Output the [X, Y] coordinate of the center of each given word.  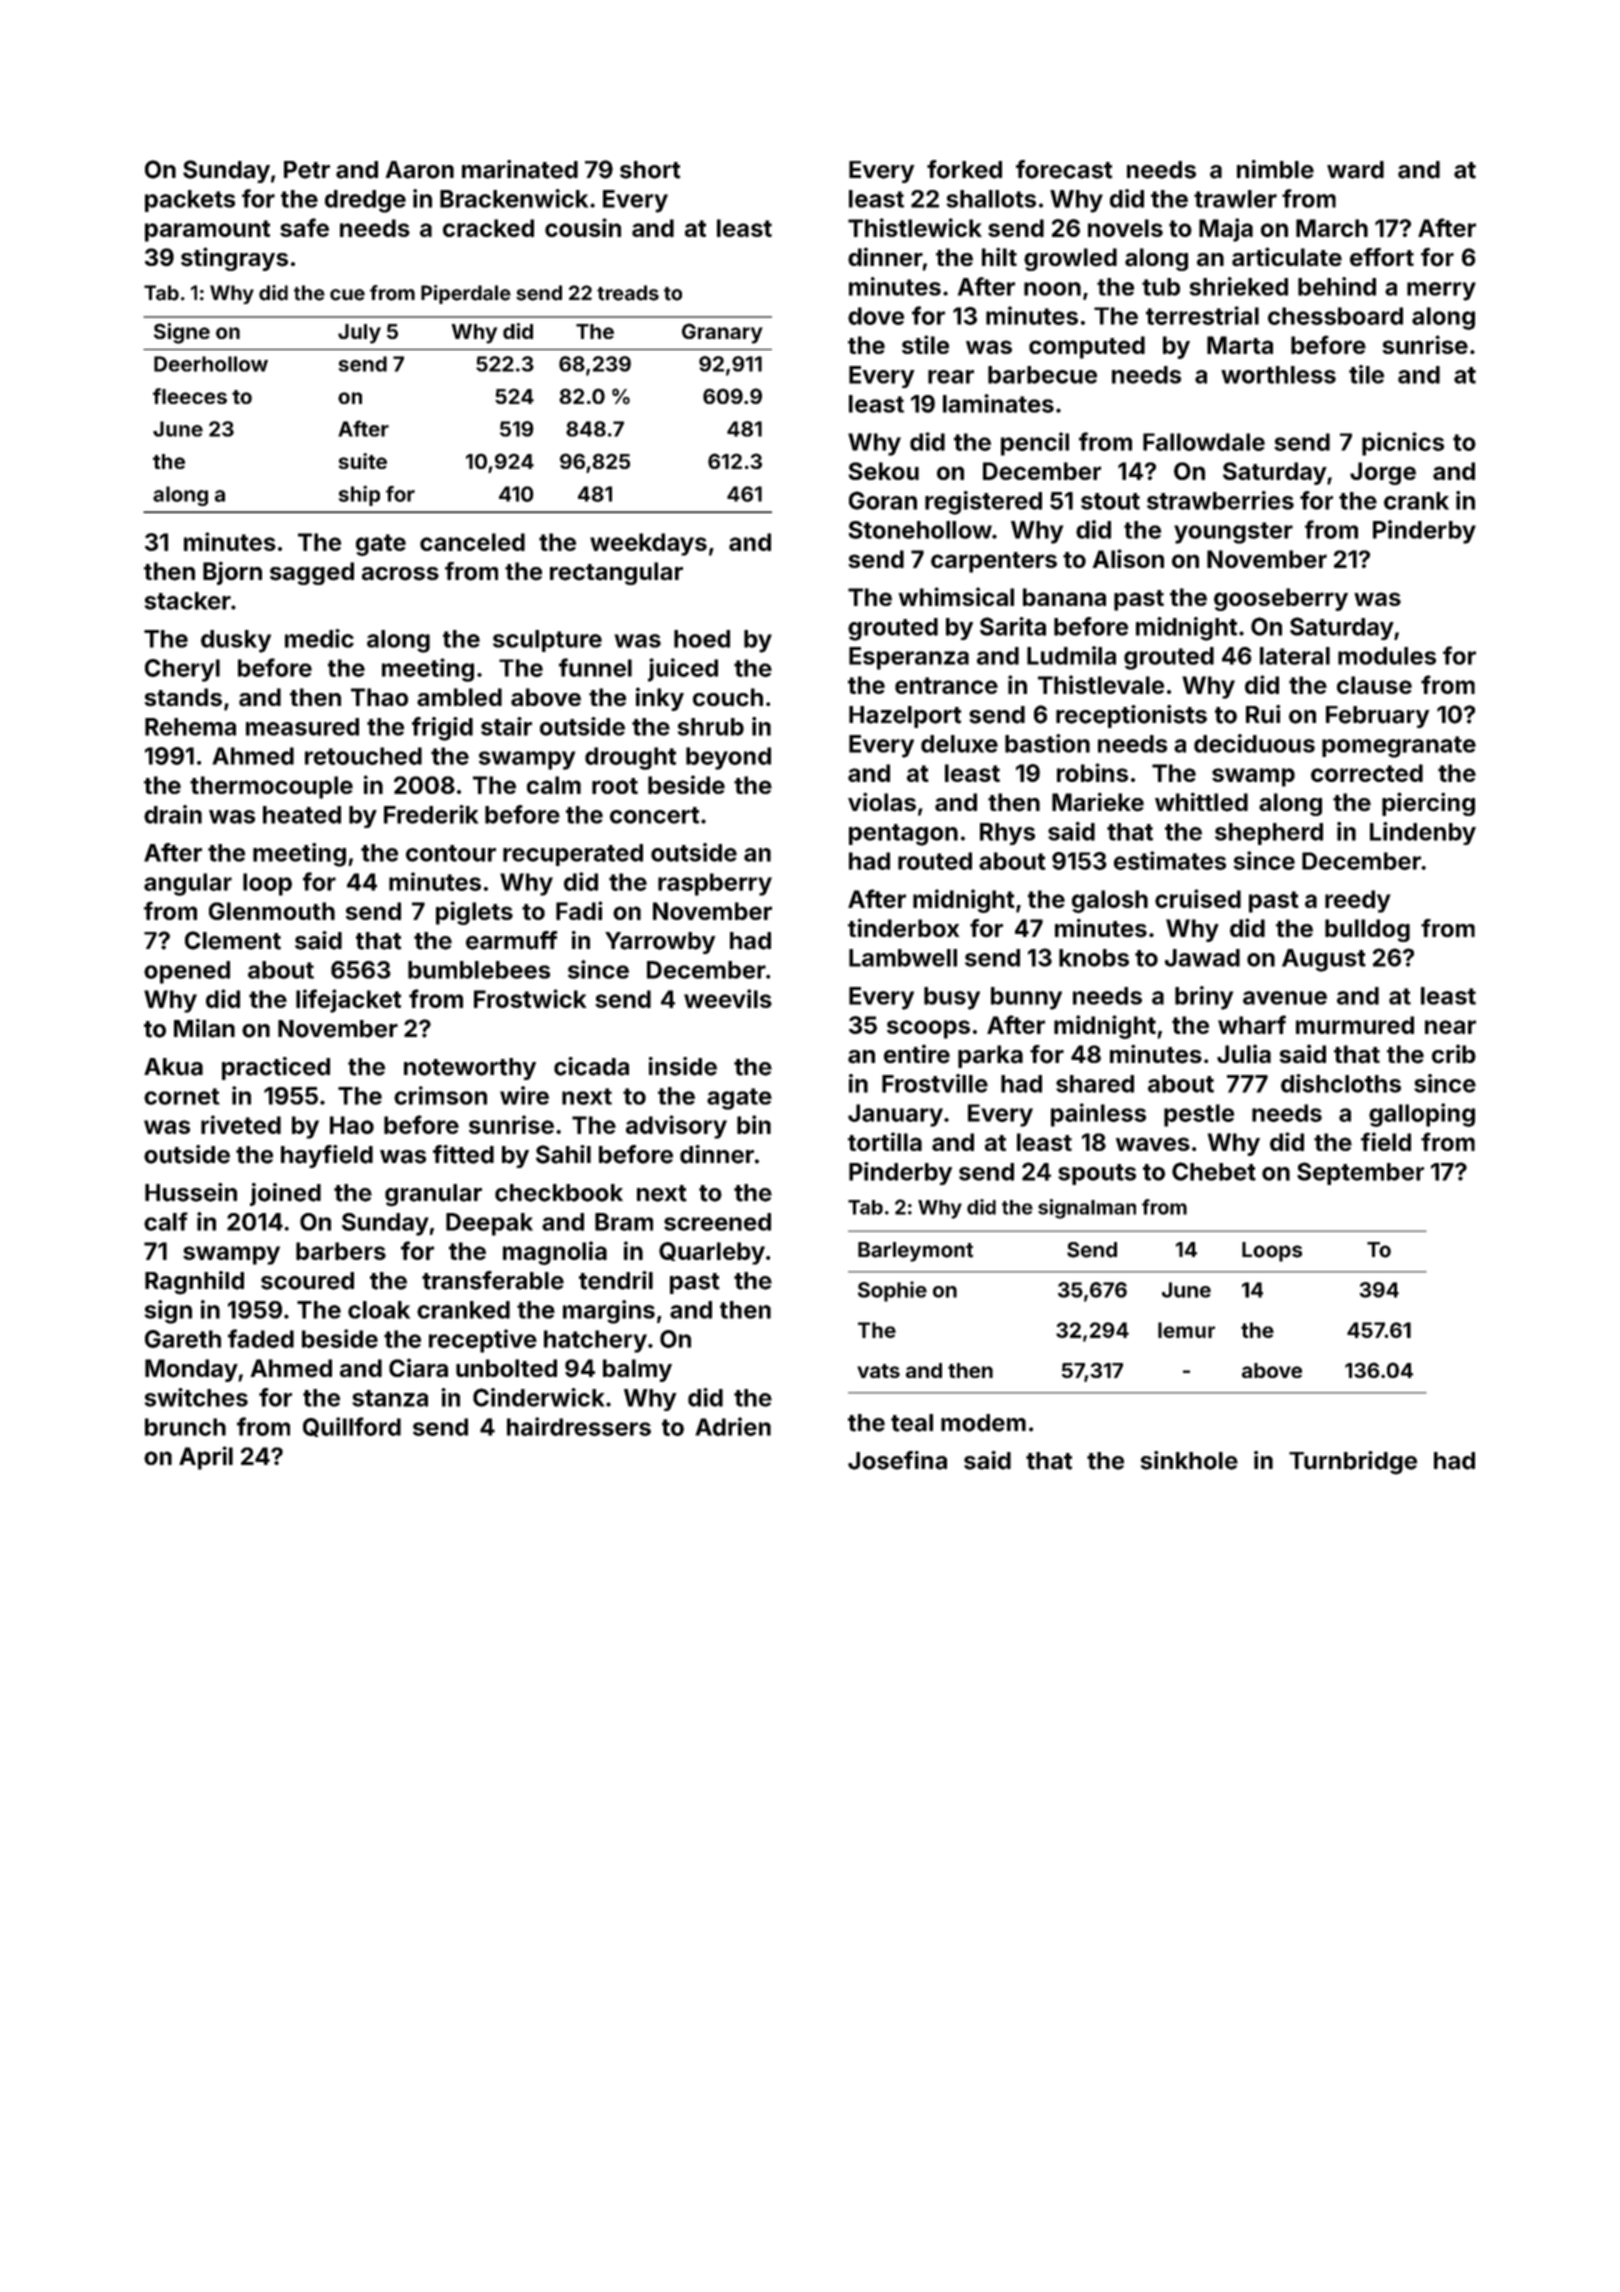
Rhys [1007, 834]
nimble [1275, 169]
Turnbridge [1353, 1463]
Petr [307, 170]
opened [187, 972]
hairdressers [579, 1426]
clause [1374, 685]
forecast [1064, 169]
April [206, 1458]
